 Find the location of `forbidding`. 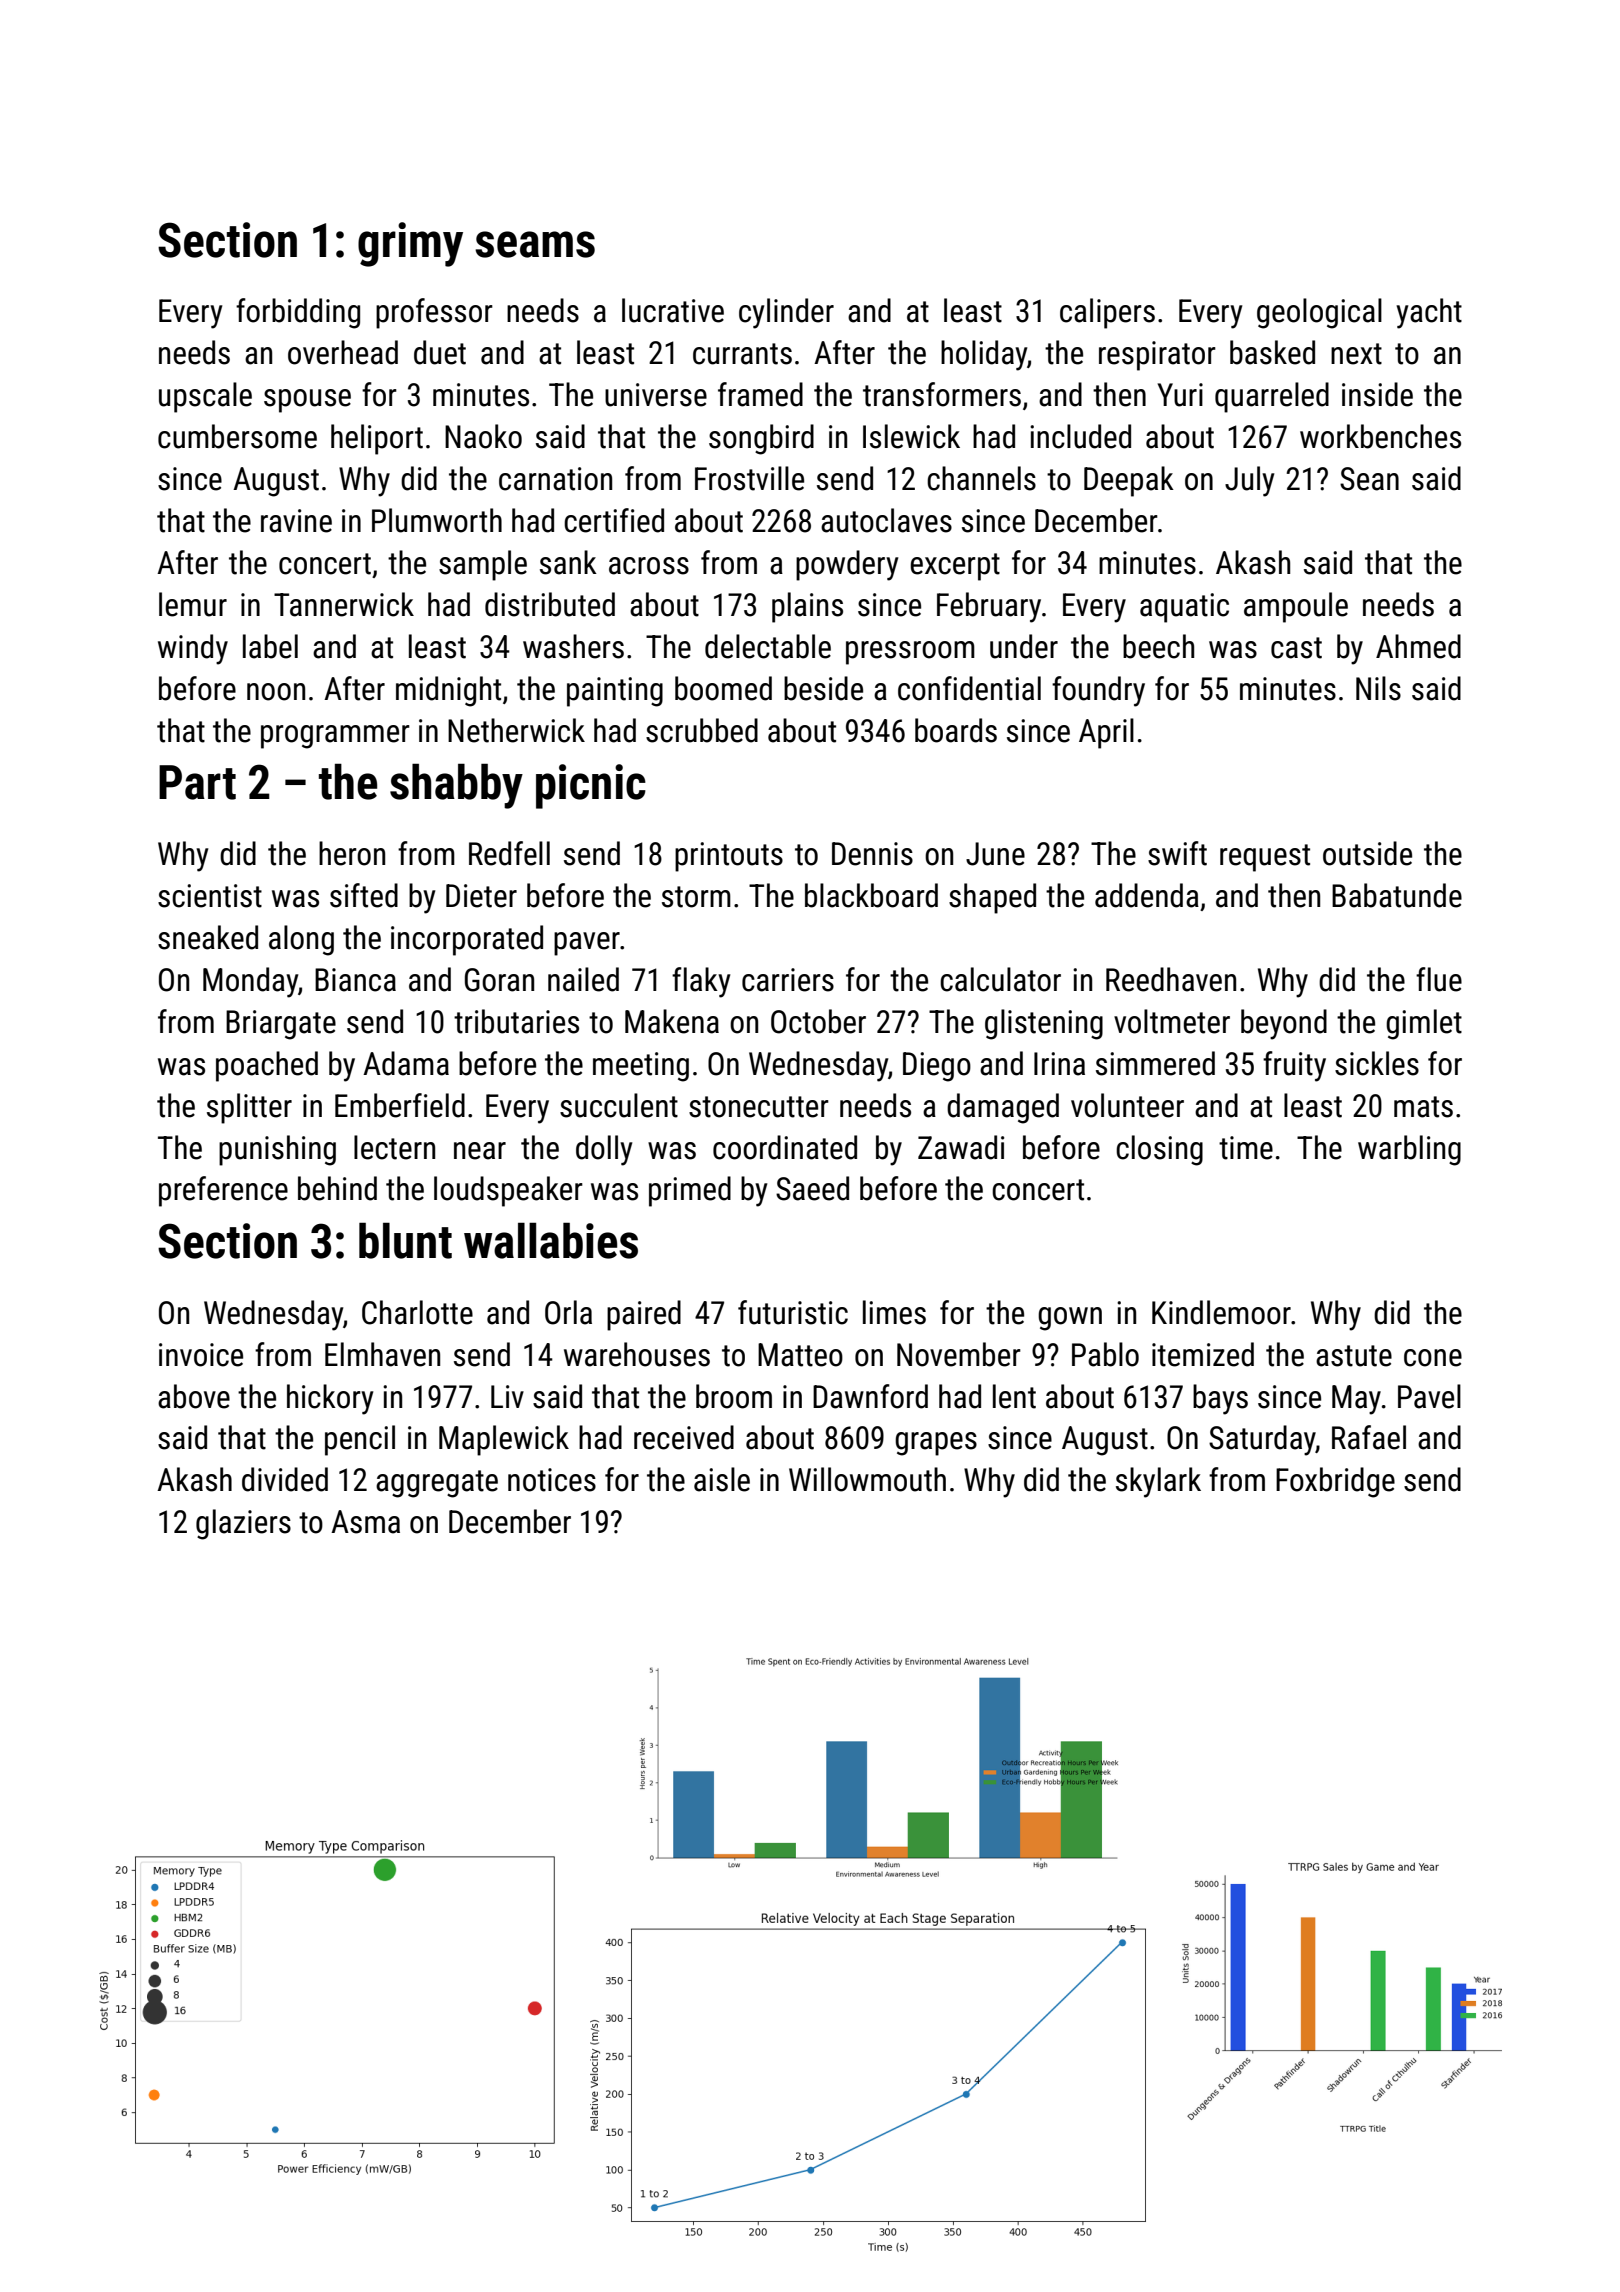

forbidding is located at coordinates (298, 313).
